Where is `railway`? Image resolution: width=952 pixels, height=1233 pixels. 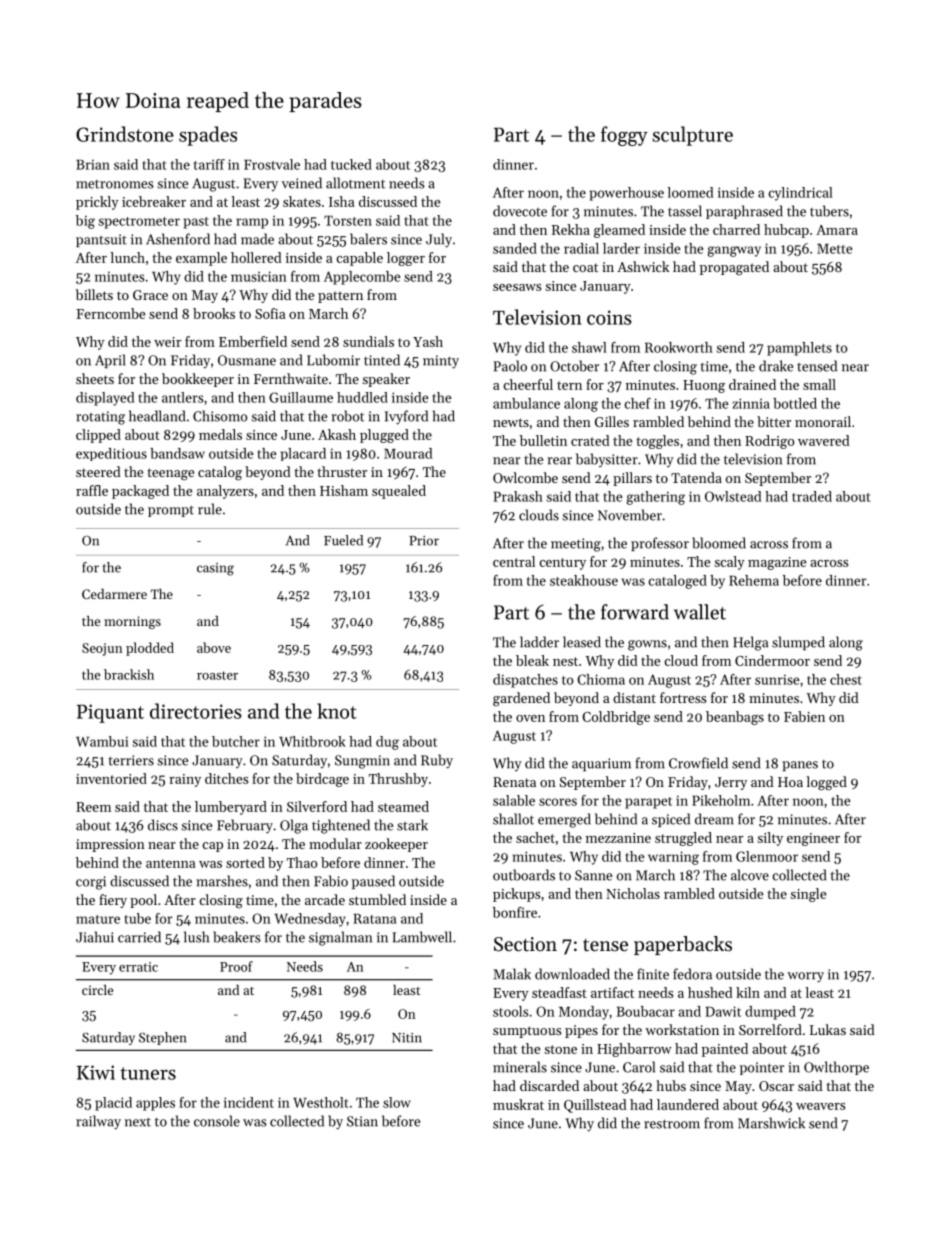
railway is located at coordinates (98, 1122).
